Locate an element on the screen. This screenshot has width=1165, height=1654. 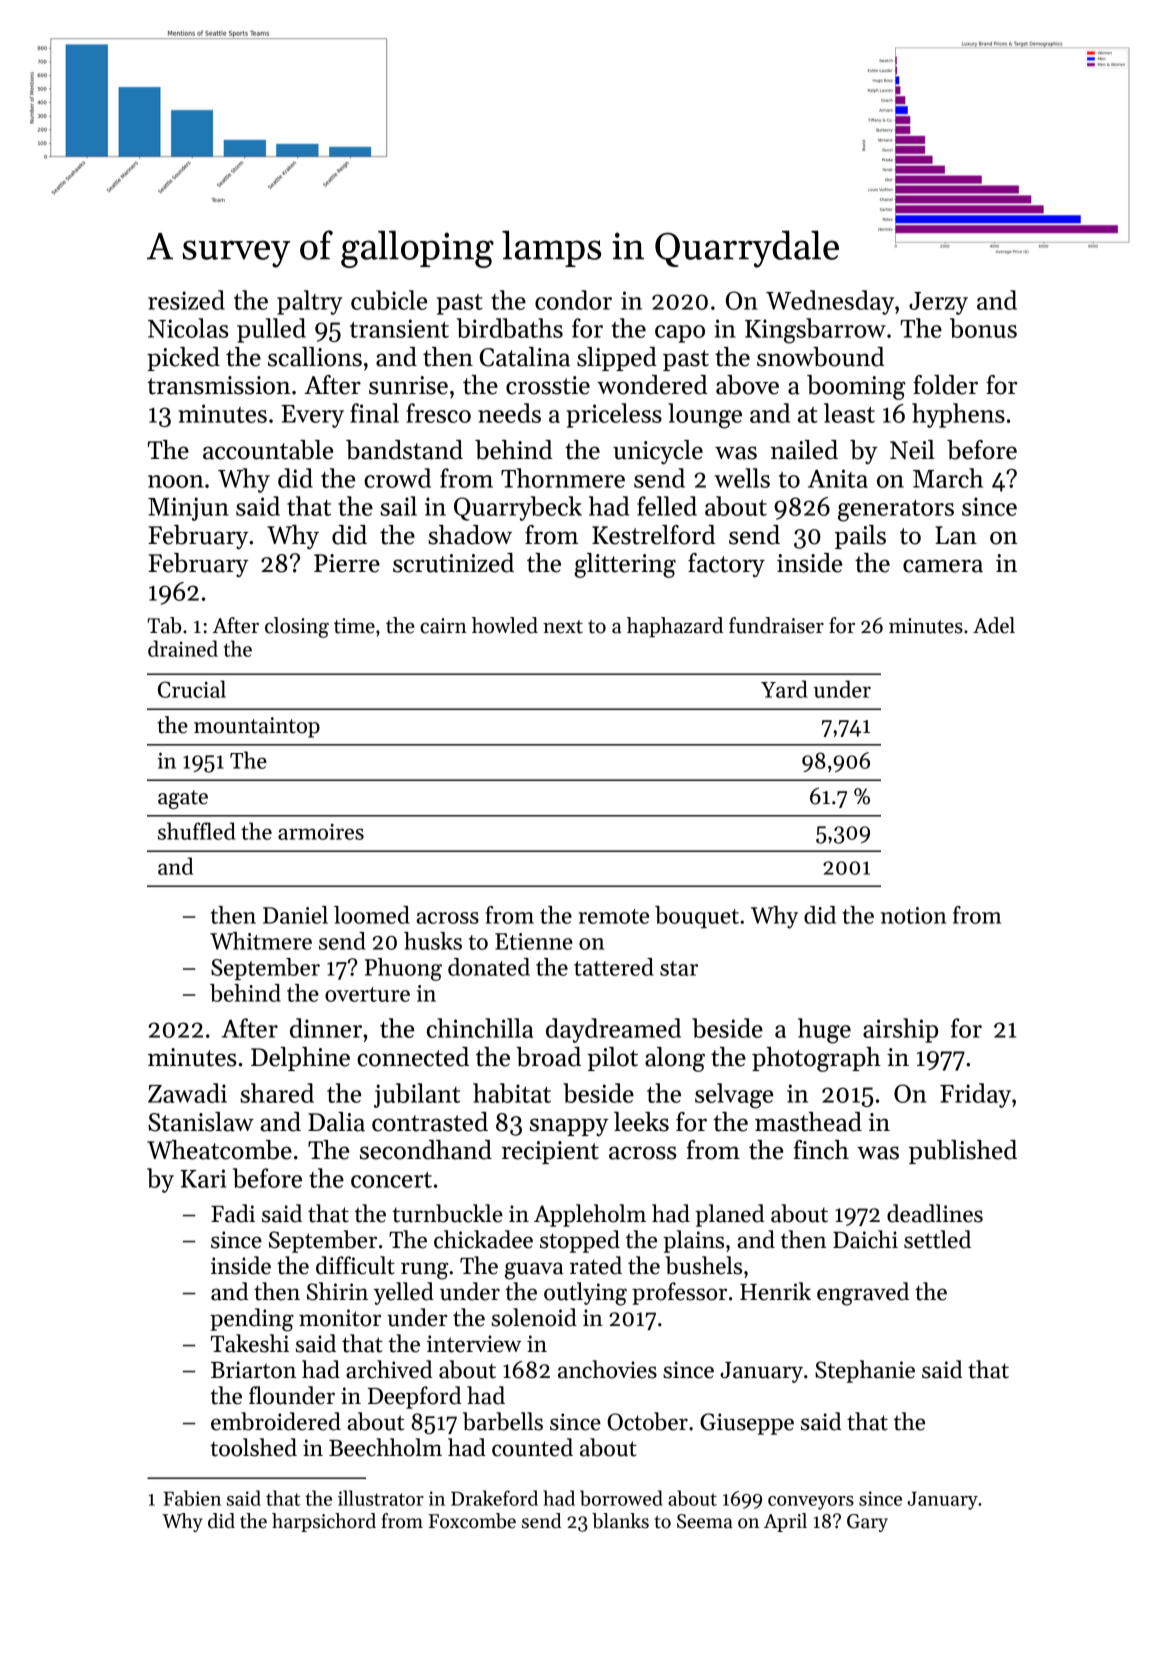
Kari is located at coordinates (203, 1178).
